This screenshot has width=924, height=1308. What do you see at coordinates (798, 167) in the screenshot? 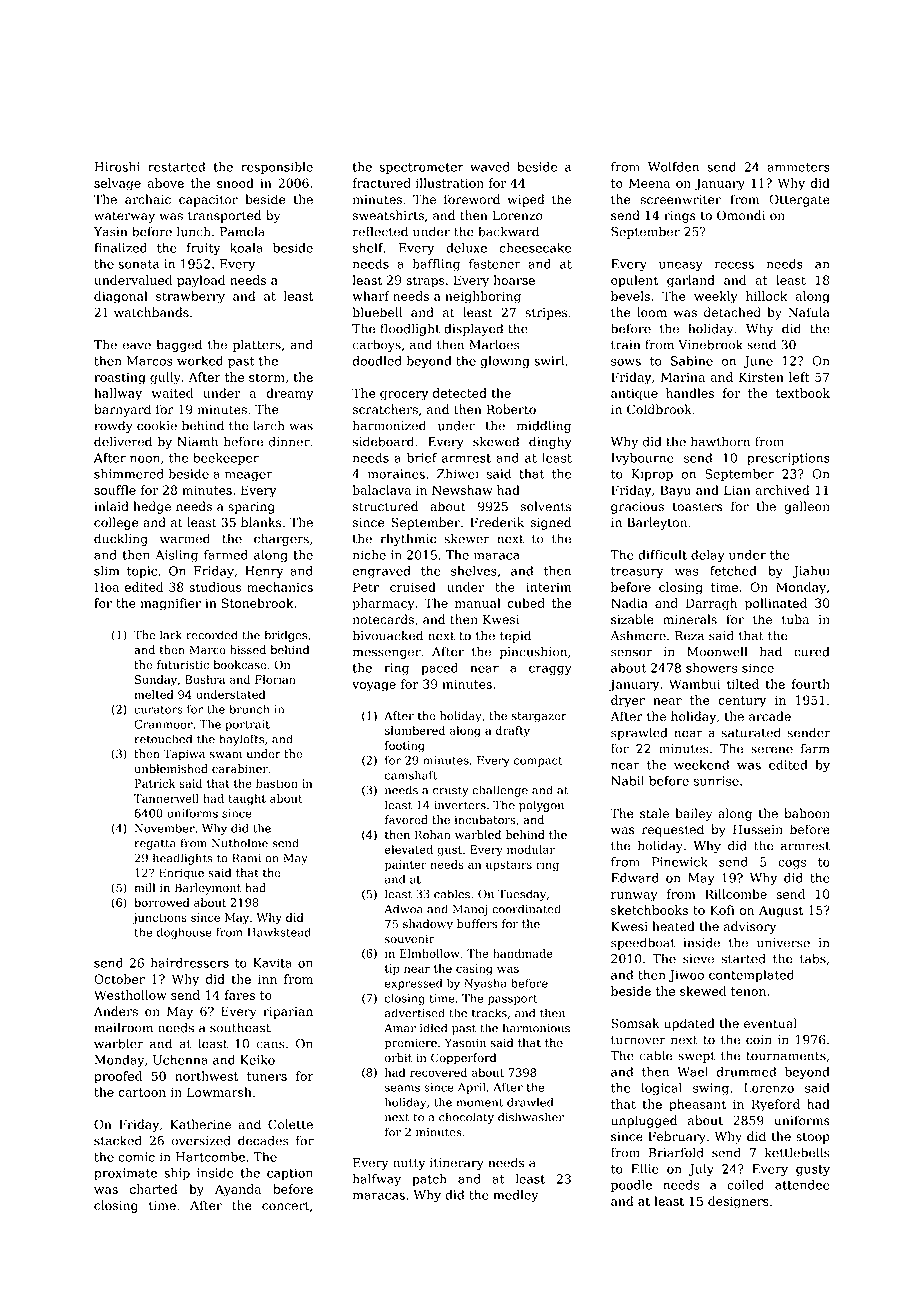
I see `ammeters` at bounding box center [798, 167].
